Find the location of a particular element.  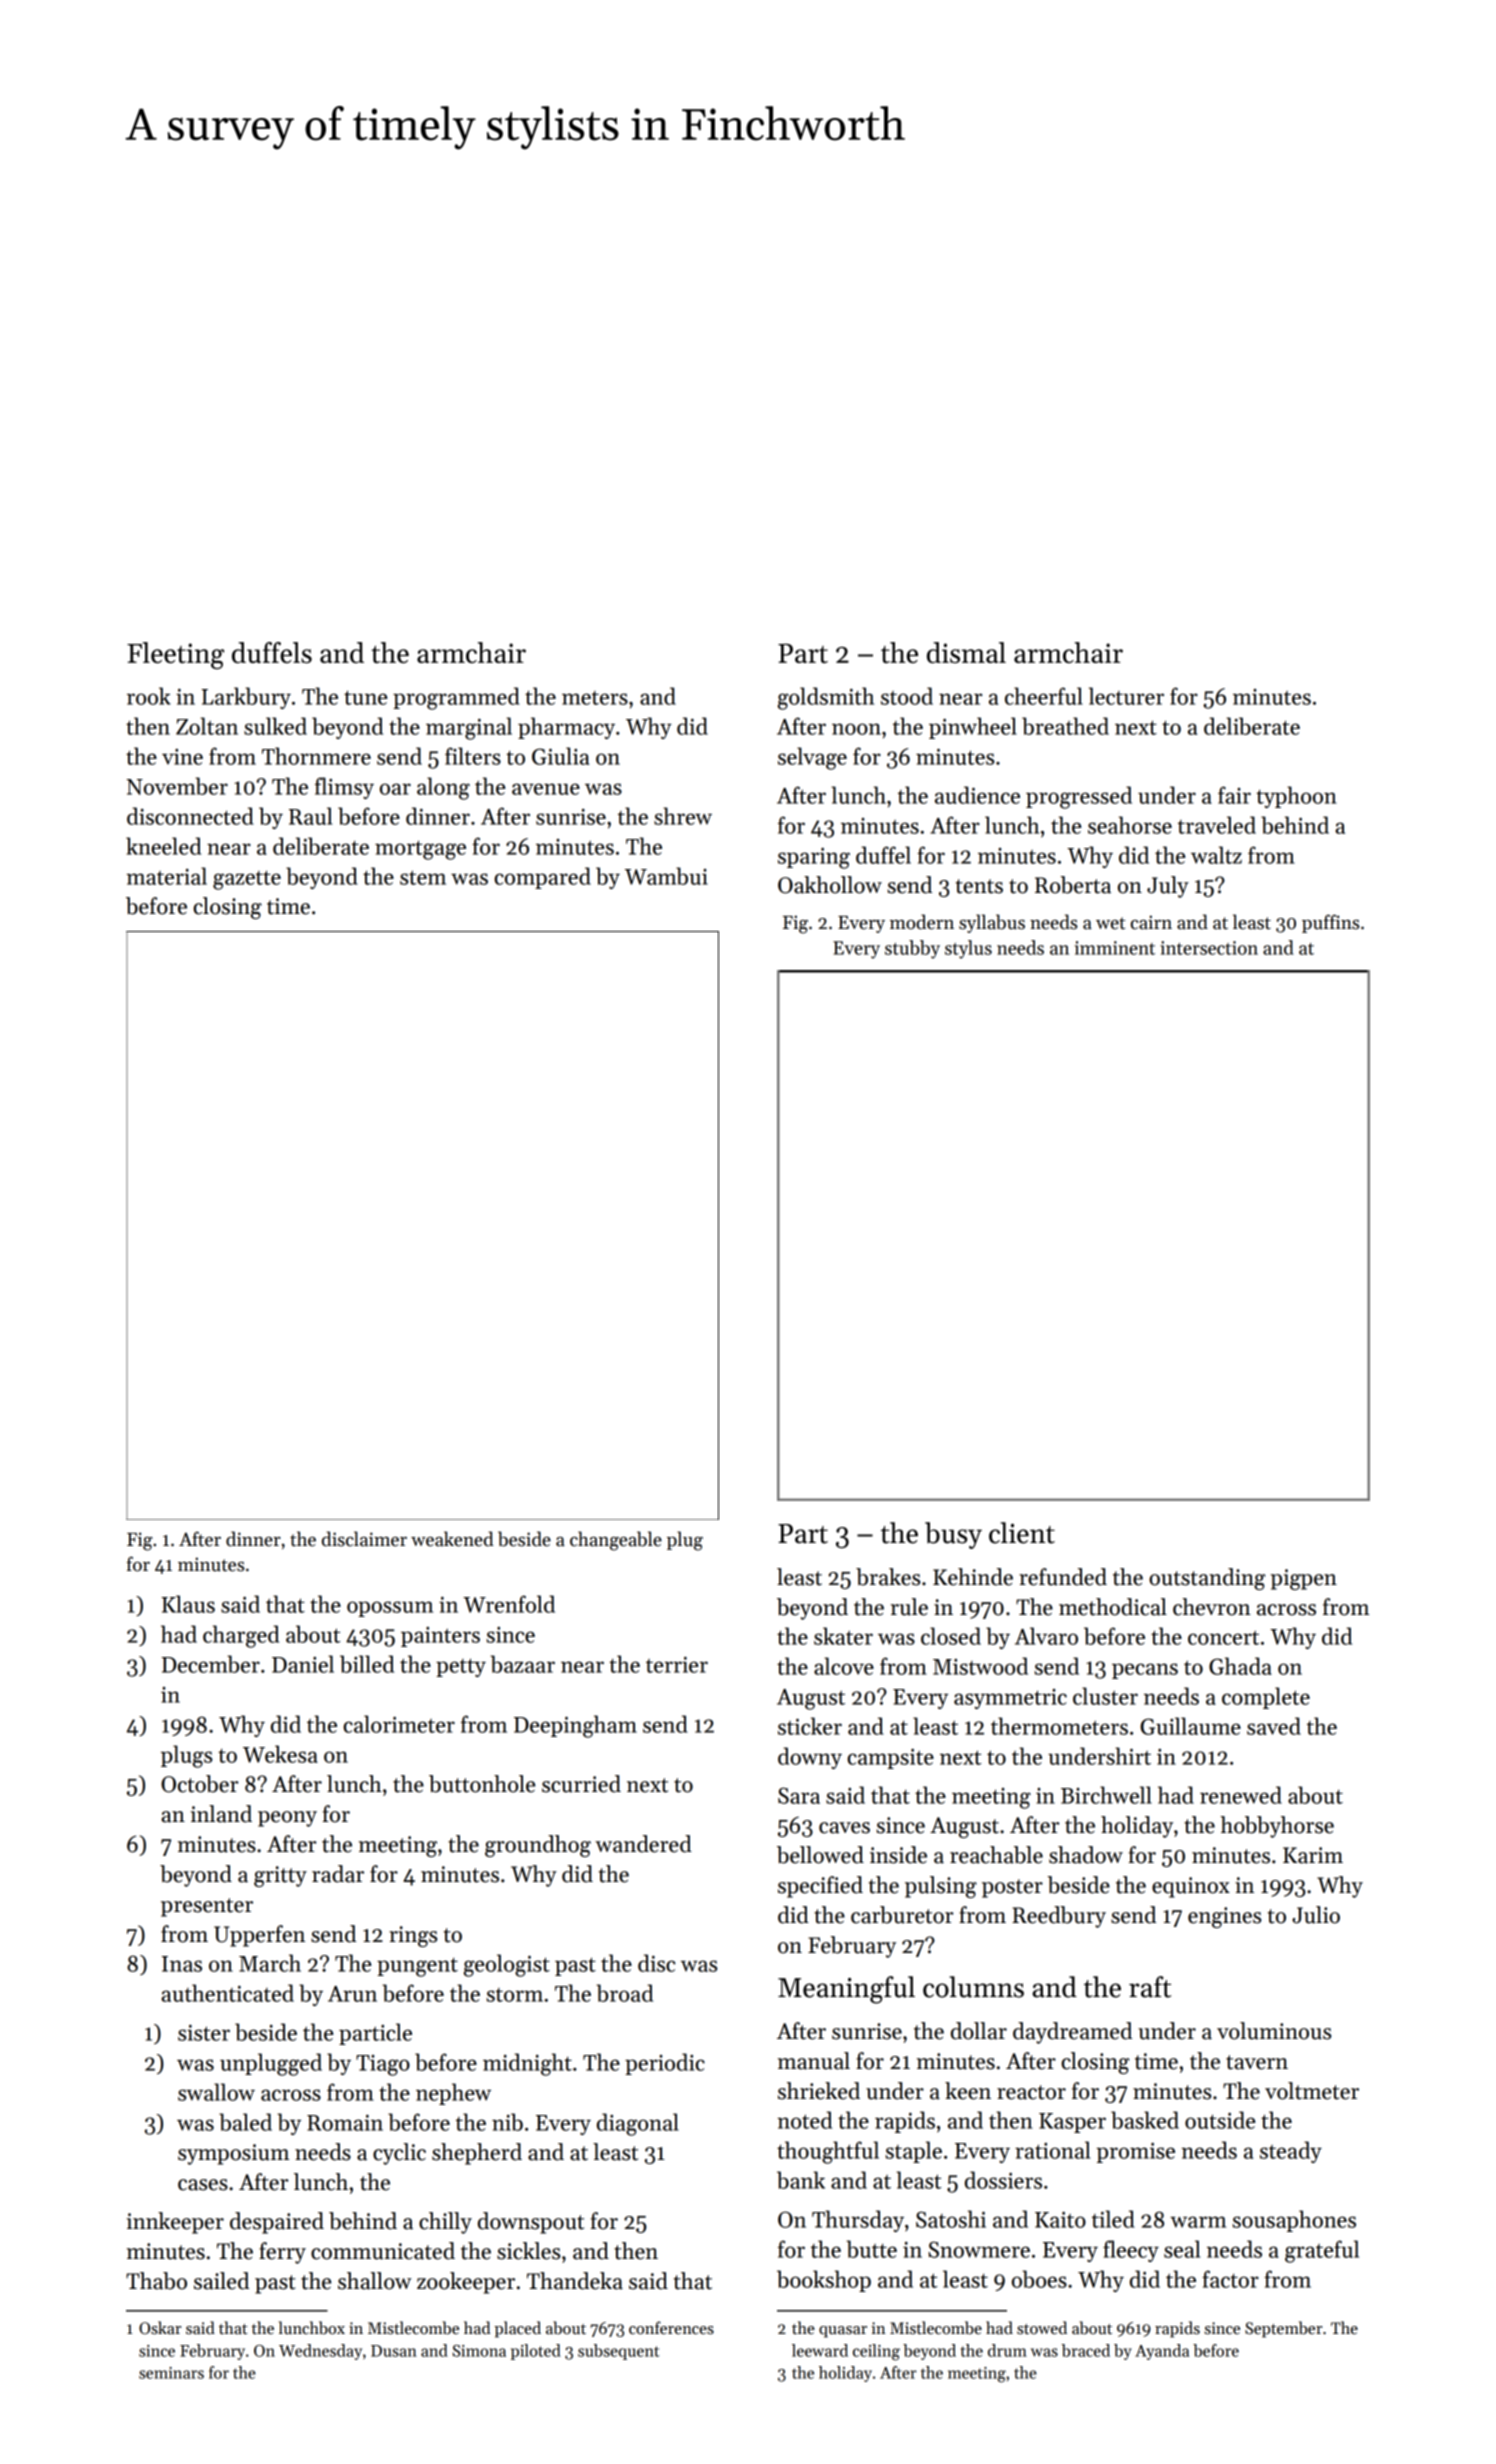

lecturer is located at coordinates (1126, 696).
